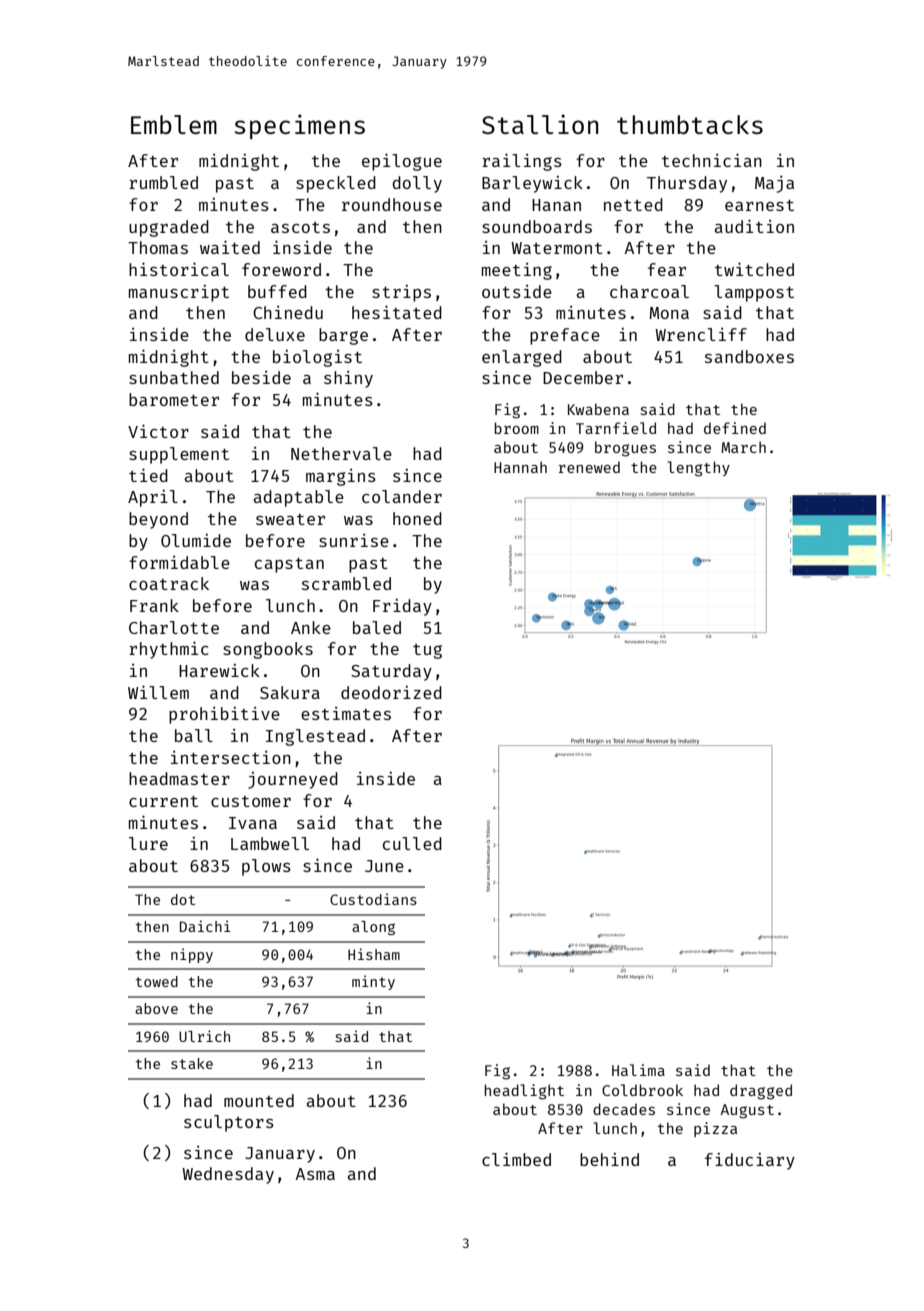  I want to click on behind, so click(609, 1159).
